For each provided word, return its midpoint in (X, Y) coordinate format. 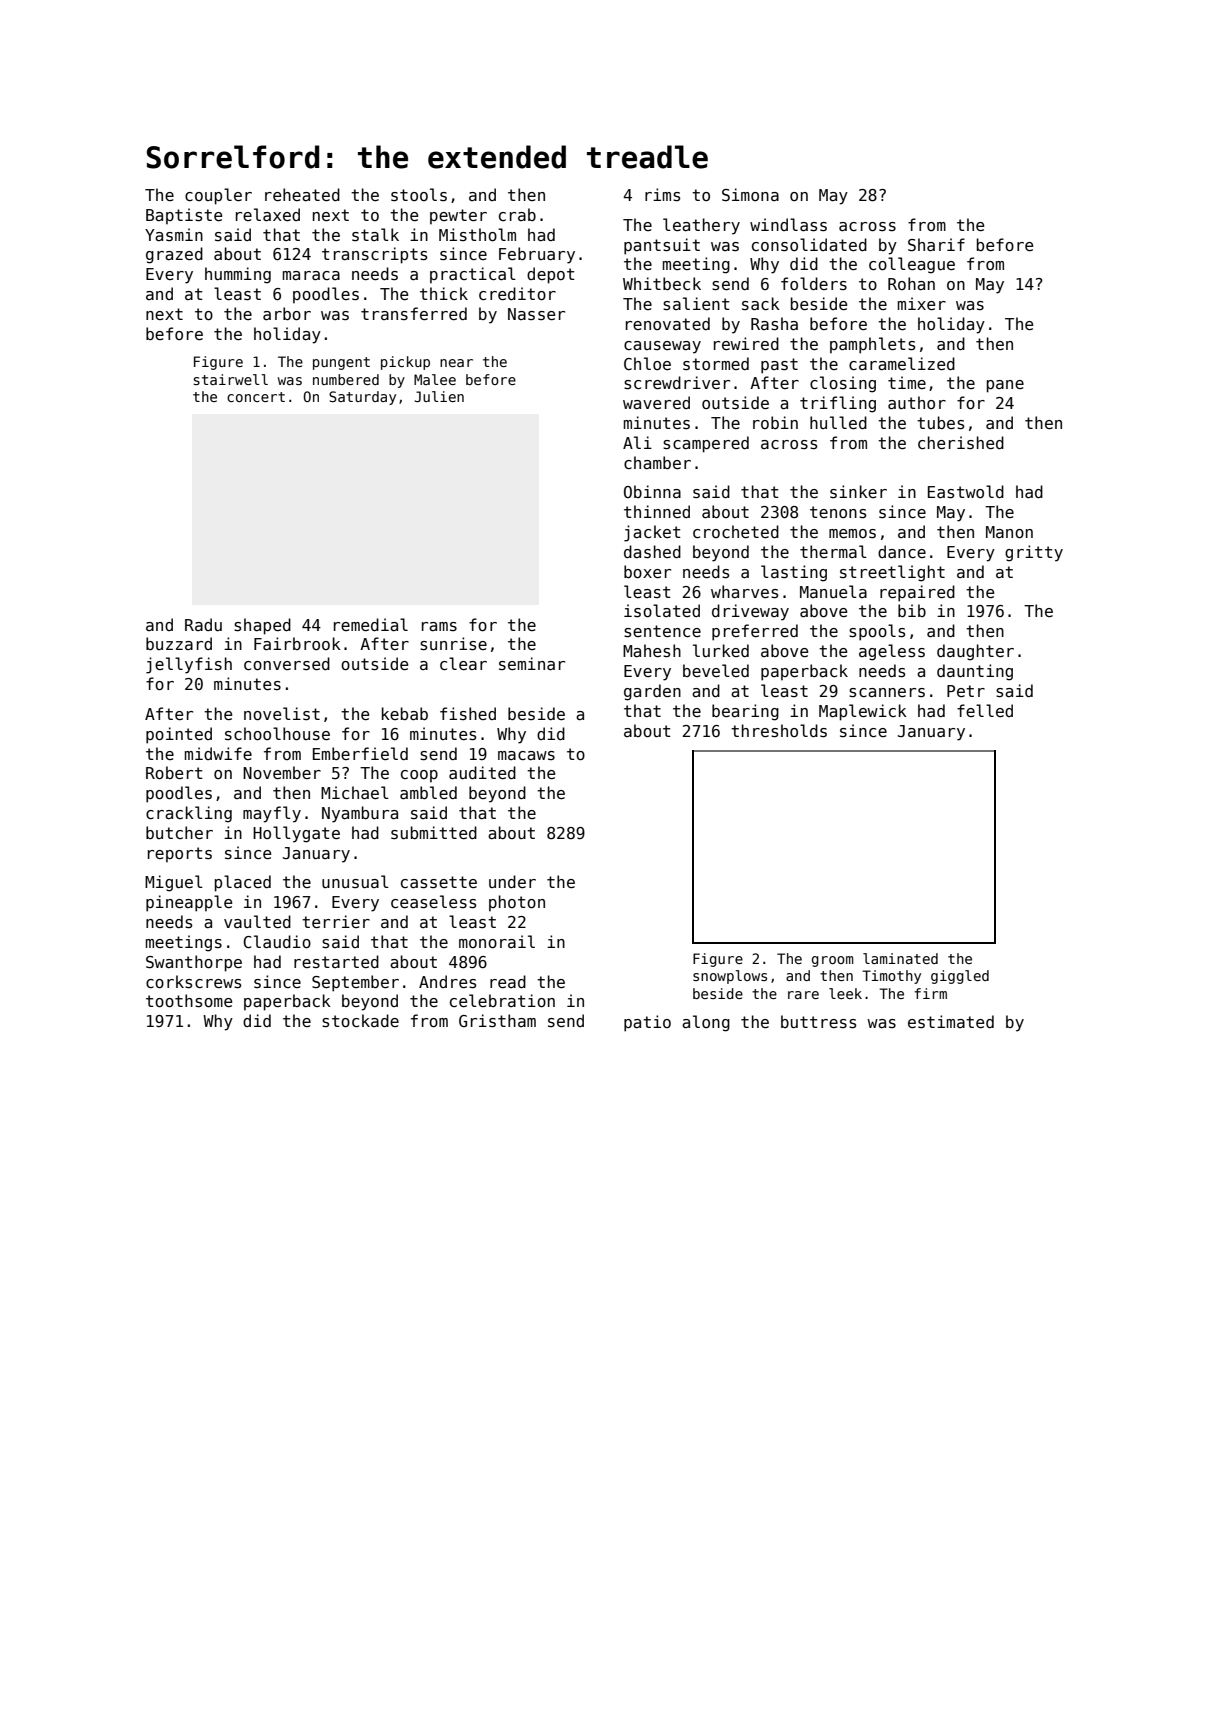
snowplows (730, 977)
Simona (750, 194)
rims (662, 195)
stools (419, 195)
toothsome (189, 1001)
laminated (900, 958)
